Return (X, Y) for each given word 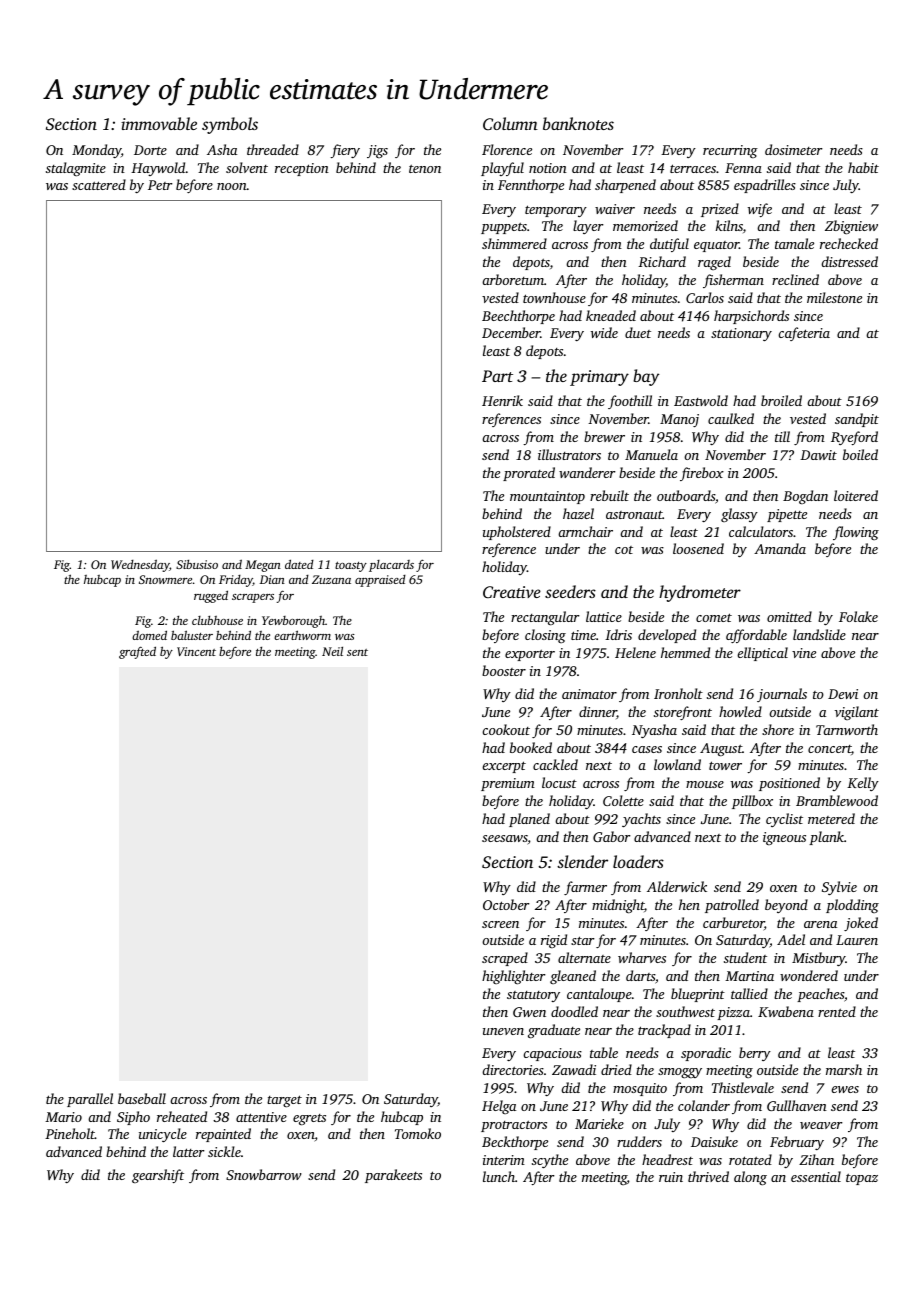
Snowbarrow (264, 1174)
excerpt (504, 767)
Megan (263, 566)
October (506, 904)
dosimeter (793, 149)
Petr (160, 185)
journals (782, 695)
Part (497, 376)
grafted (137, 652)
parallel (90, 1100)
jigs (377, 152)
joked (861, 924)
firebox (702, 474)
